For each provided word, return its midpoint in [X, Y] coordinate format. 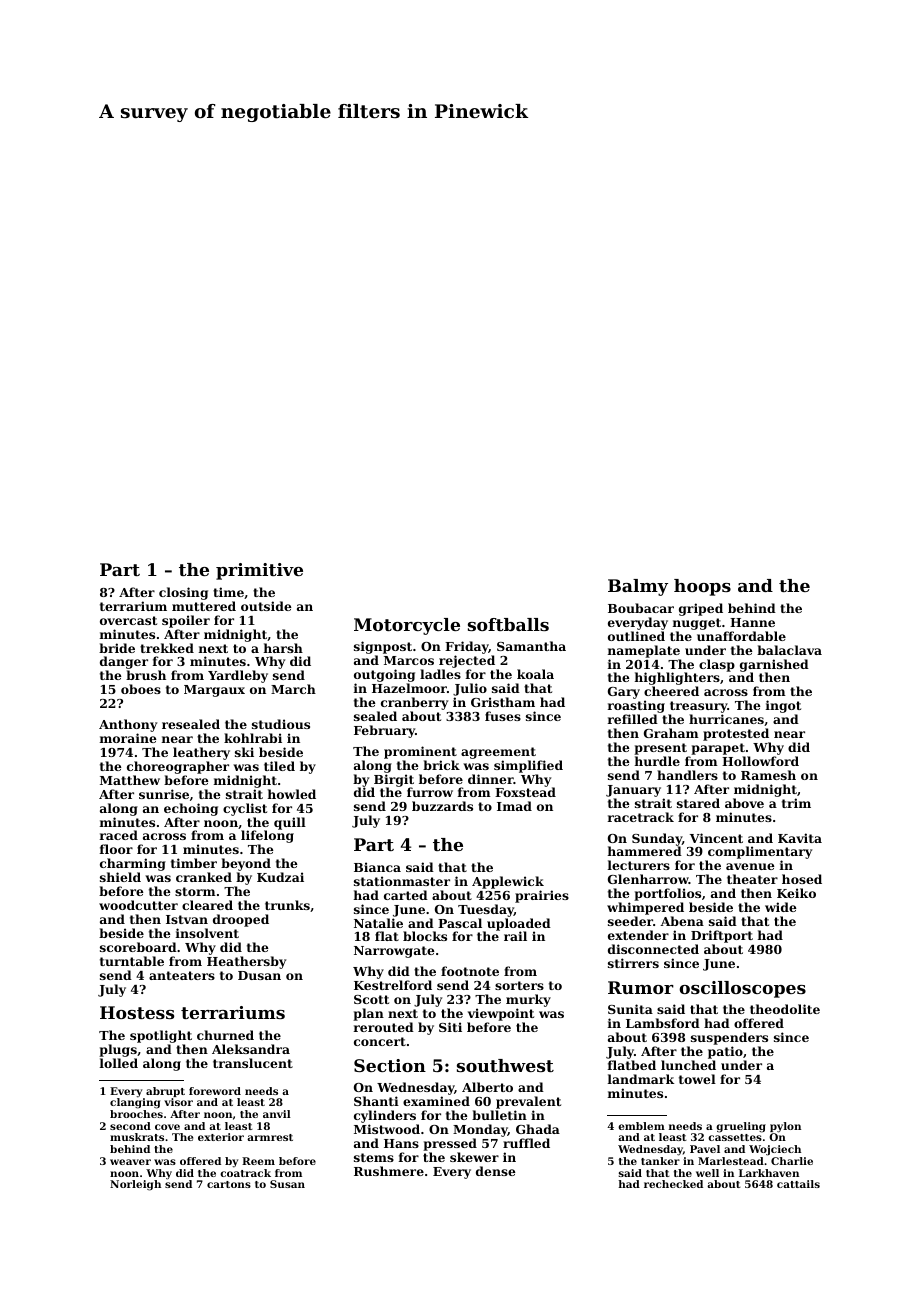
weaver [130, 1162]
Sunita [630, 1009]
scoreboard [138, 947]
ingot [783, 706]
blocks [425, 936]
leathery [201, 753]
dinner [491, 779]
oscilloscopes [742, 989]
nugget [697, 624]
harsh [283, 648]
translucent [253, 1063]
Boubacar [641, 608]
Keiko [796, 893]
